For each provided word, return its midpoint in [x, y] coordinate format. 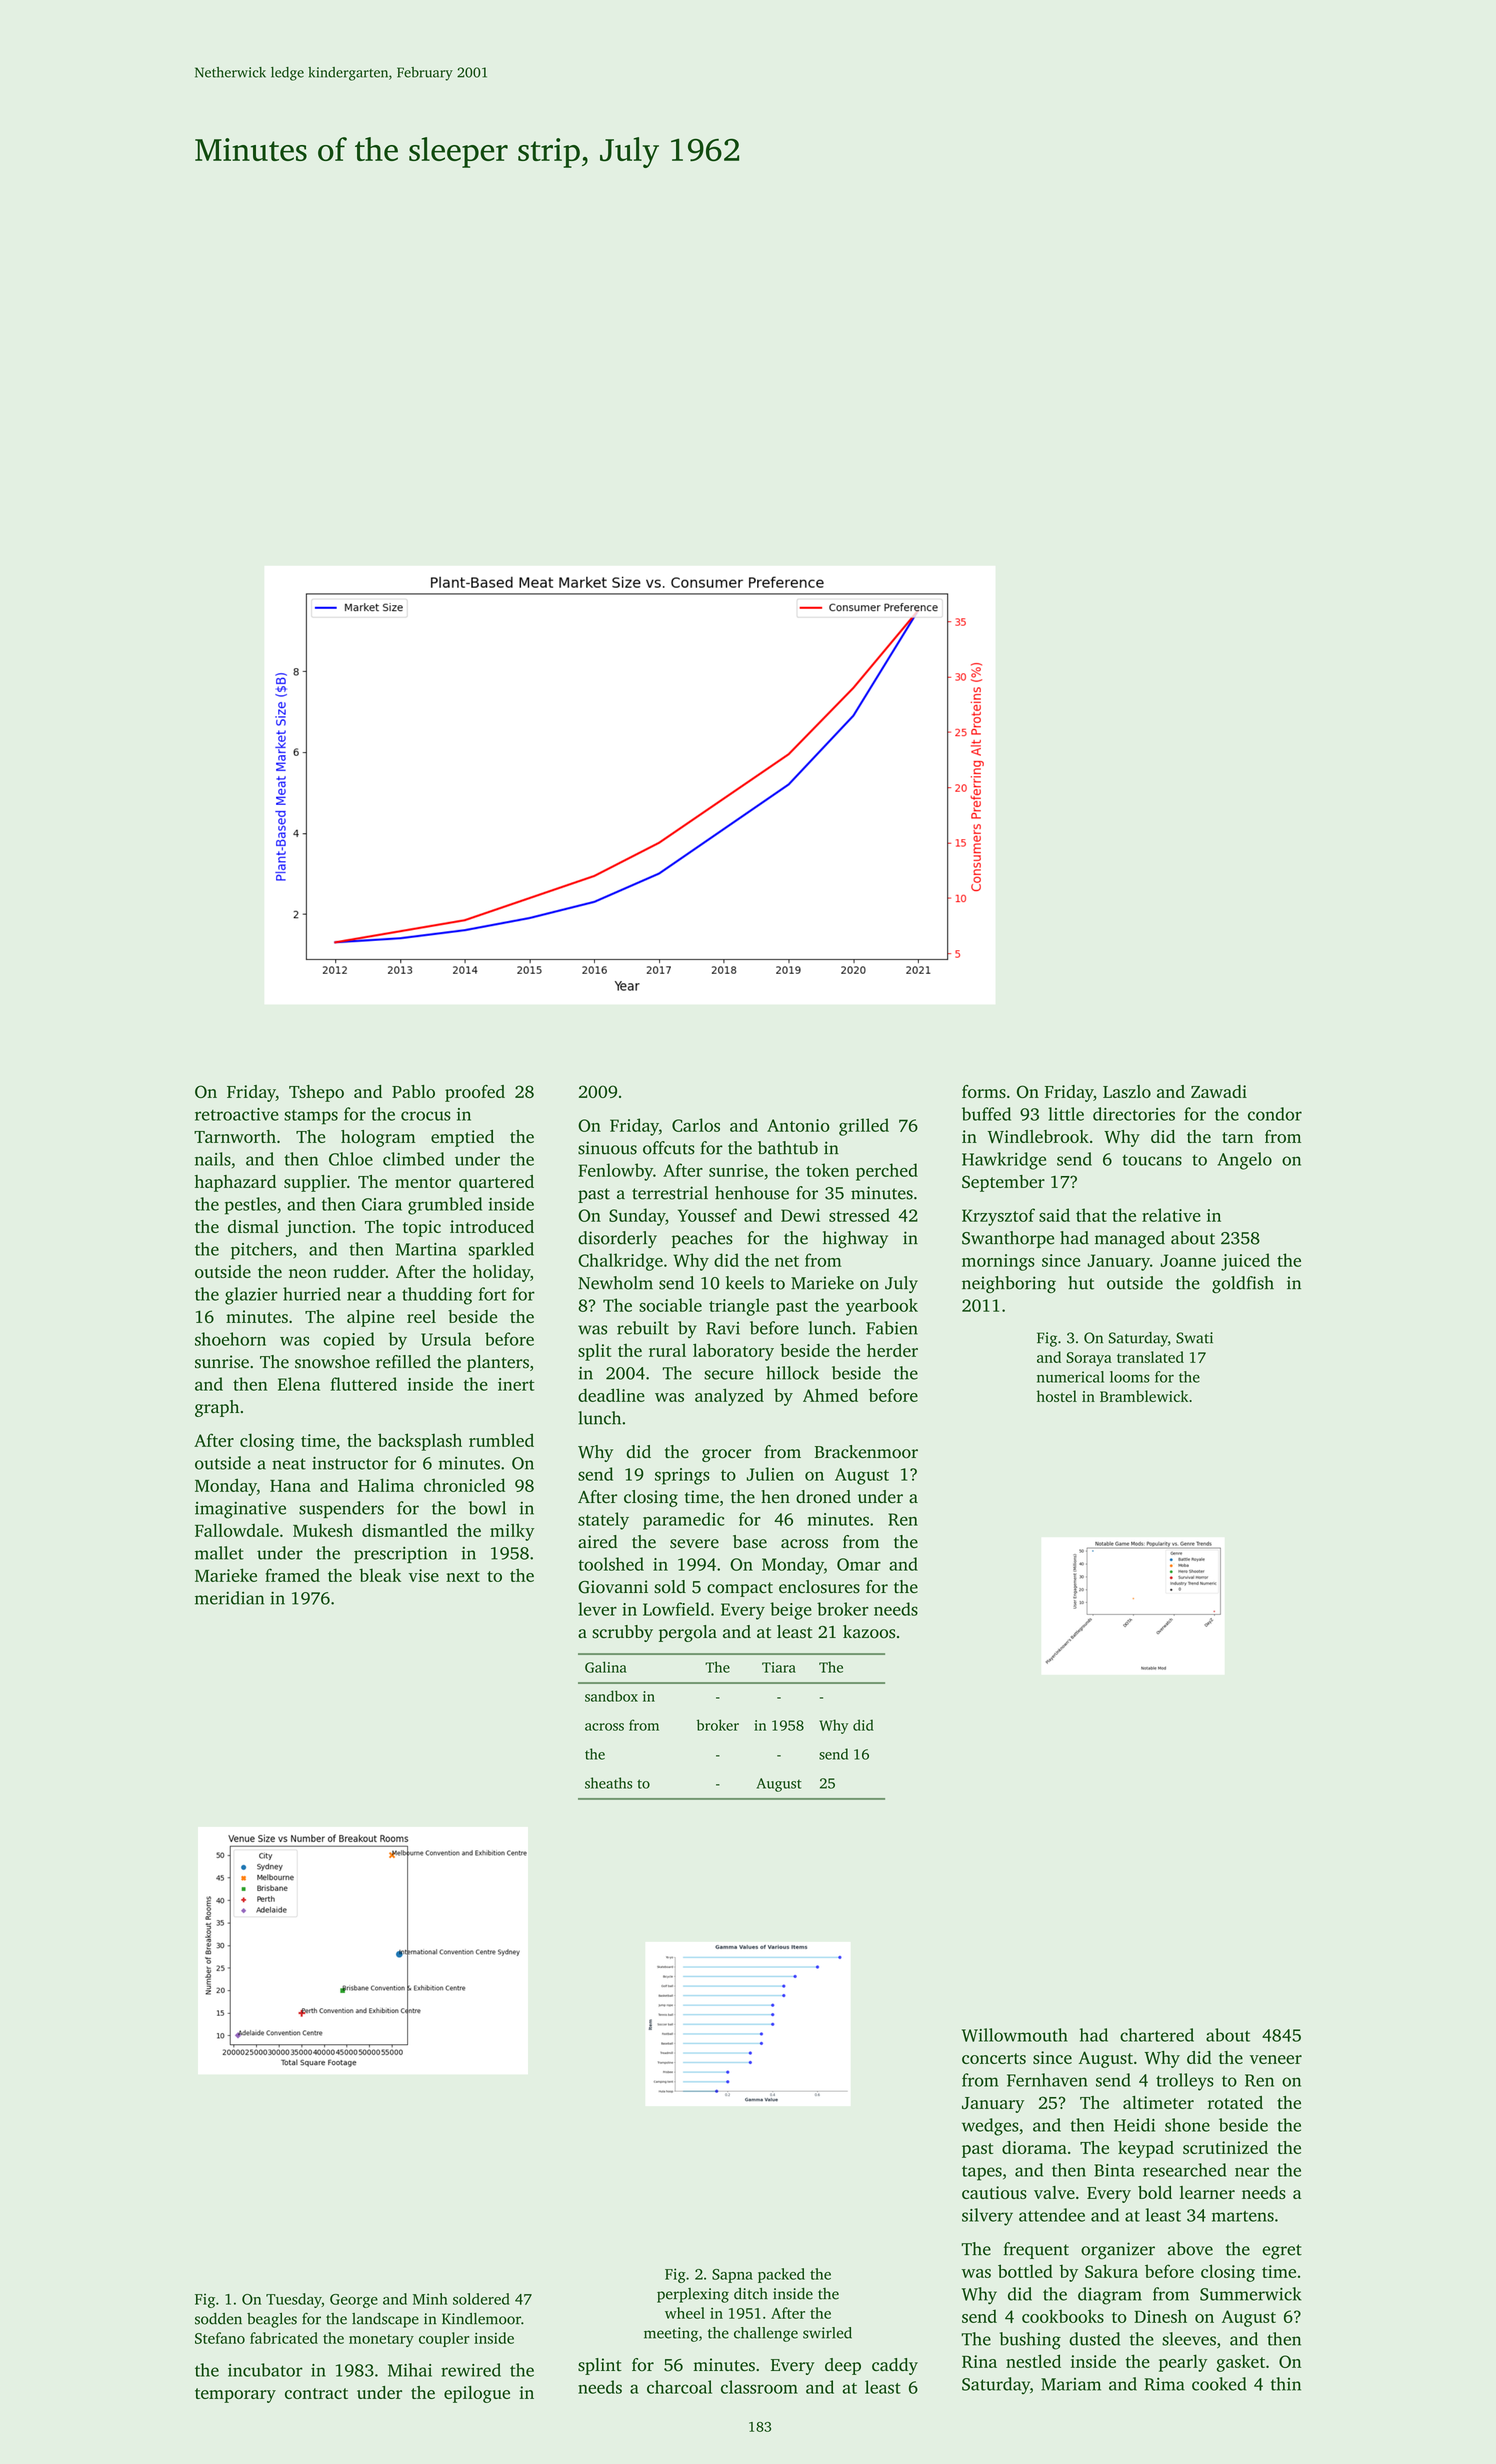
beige [791, 1611]
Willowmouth [1015, 2035]
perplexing [693, 2295]
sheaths [608, 1783]
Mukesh [323, 1530]
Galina [606, 1667]
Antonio [798, 1125]
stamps [311, 1117]
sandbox [611, 1696]
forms [984, 1091]
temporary [235, 2395]
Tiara [779, 1667]
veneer [1276, 2059]
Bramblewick [1144, 1396]
